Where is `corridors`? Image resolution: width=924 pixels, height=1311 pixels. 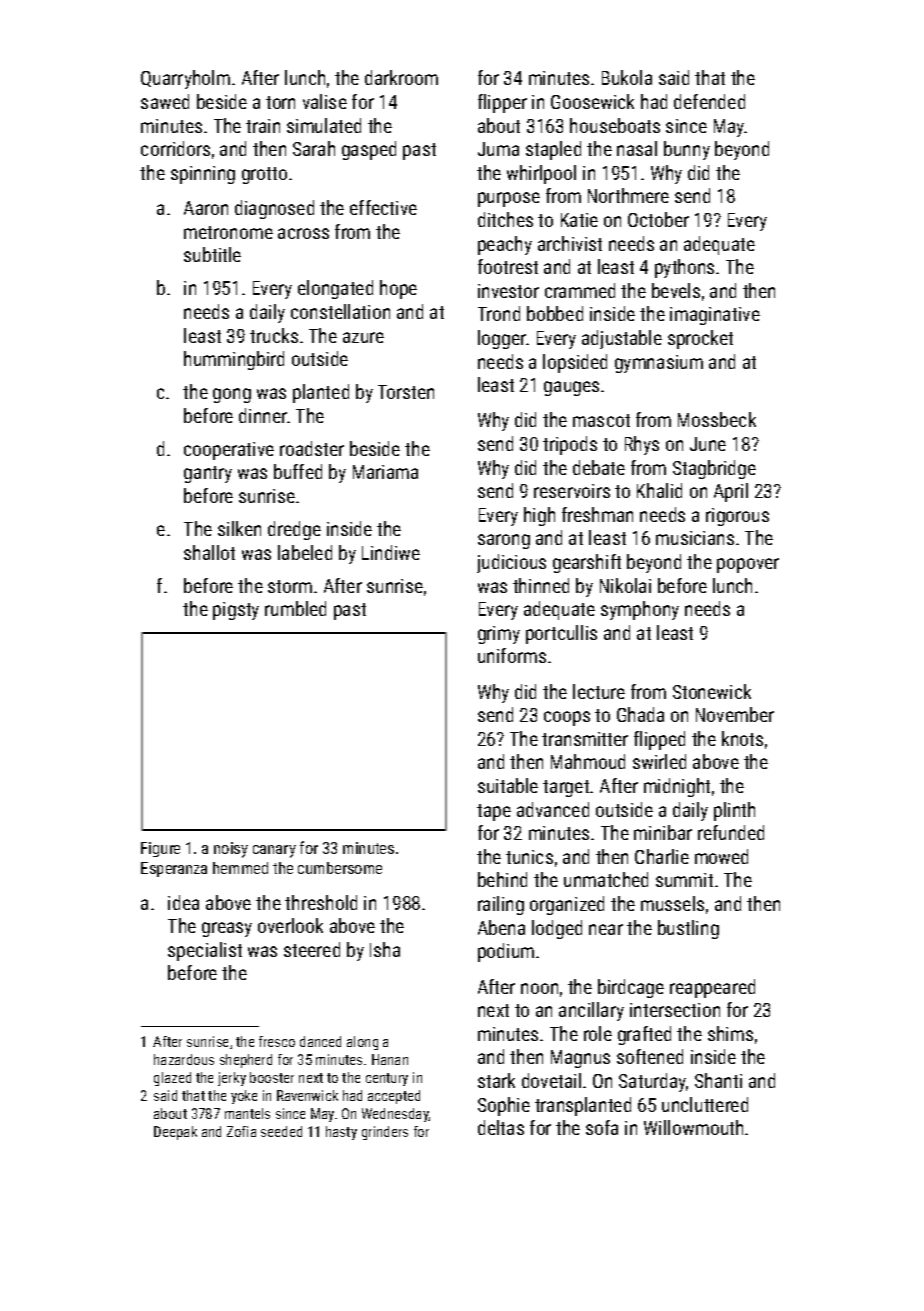 corridors is located at coordinates (175, 148).
